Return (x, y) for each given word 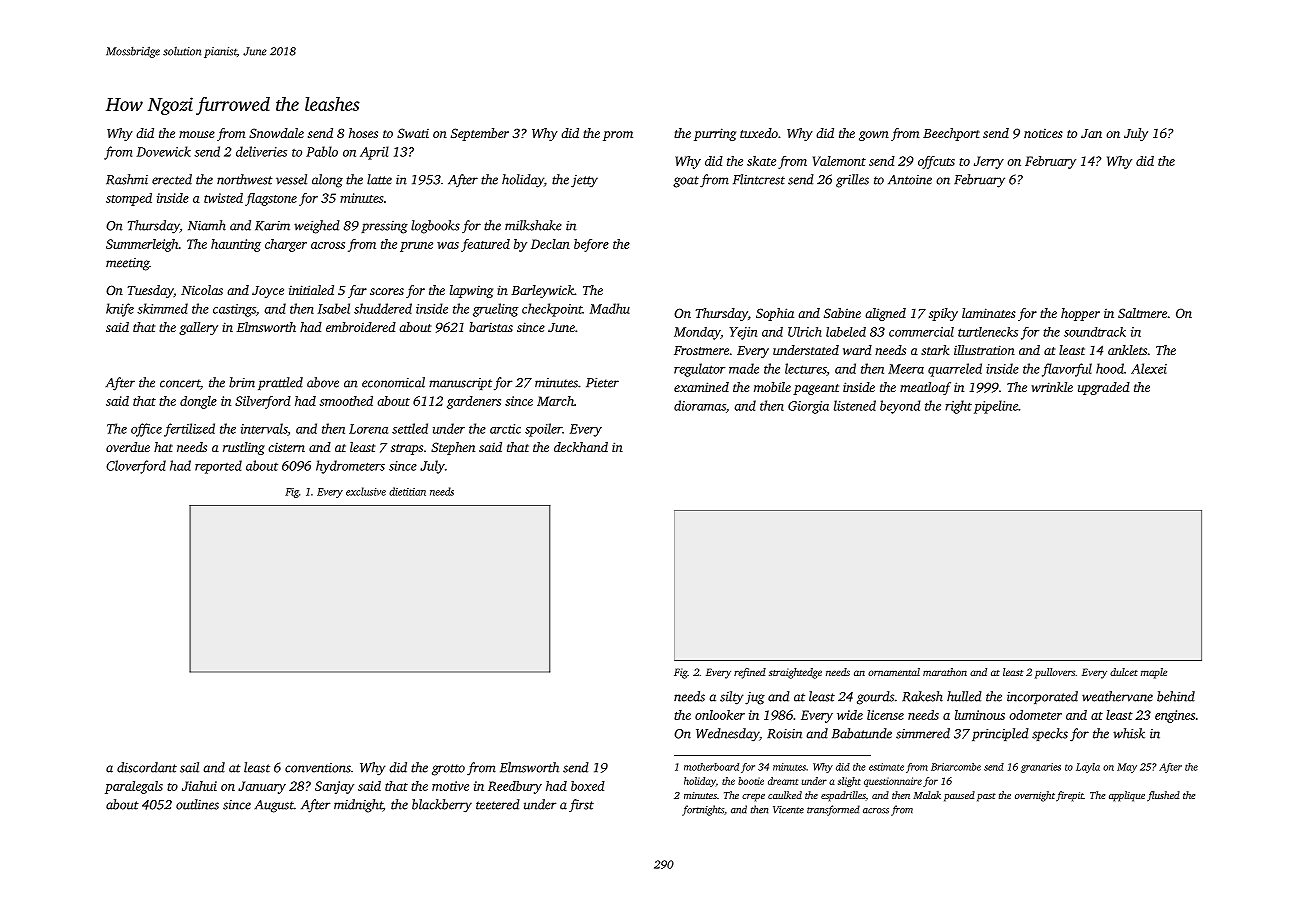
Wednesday (727, 735)
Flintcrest (759, 179)
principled (1000, 734)
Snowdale (276, 133)
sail (189, 767)
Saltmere (1142, 313)
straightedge (795, 673)
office (146, 430)
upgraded (1104, 388)
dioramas (700, 405)
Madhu (610, 308)
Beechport (951, 134)
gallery (198, 328)
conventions (318, 768)
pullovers (1055, 673)
